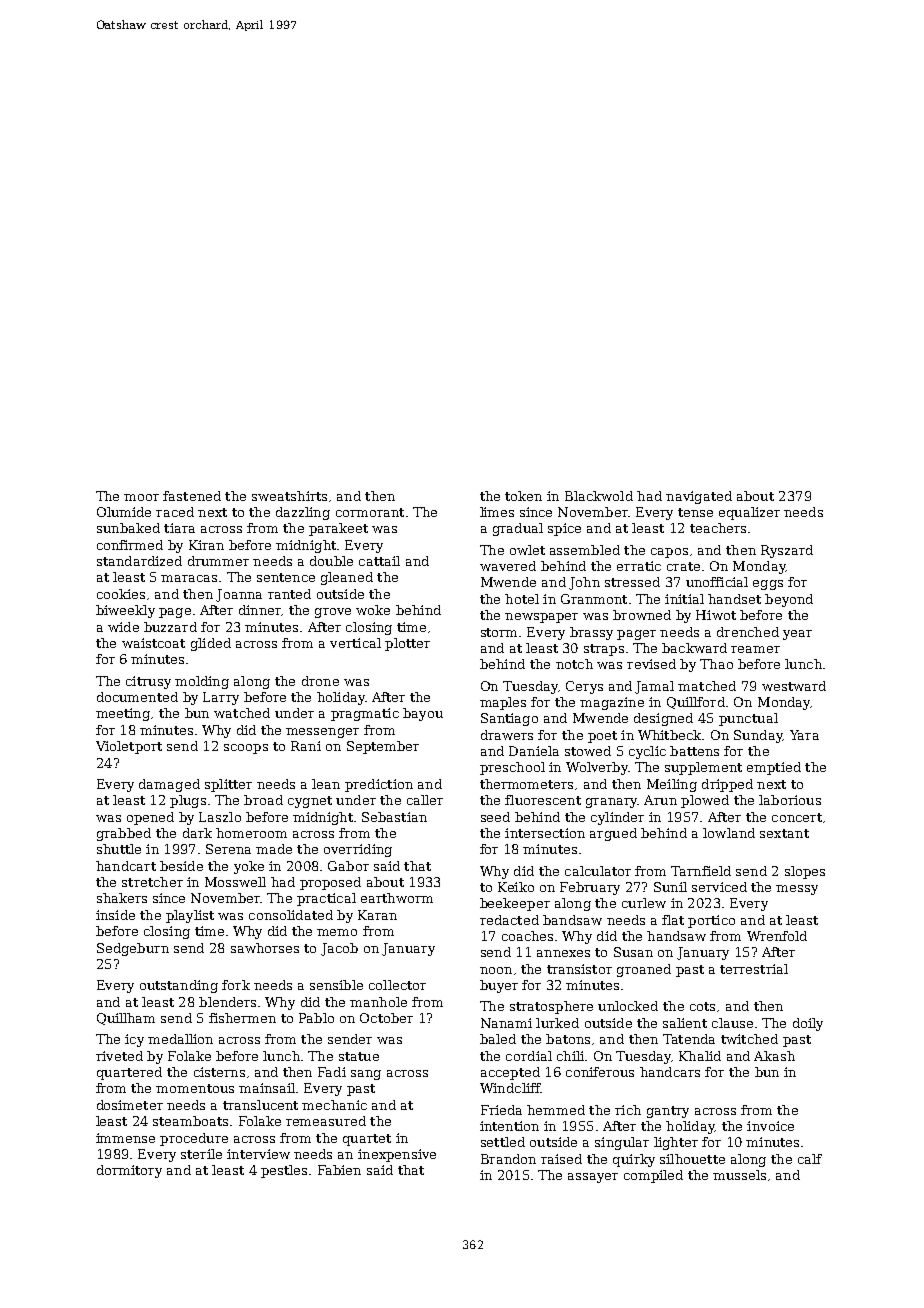 This document has height=1308, width=924. I want to click on capos, so click(669, 553).
